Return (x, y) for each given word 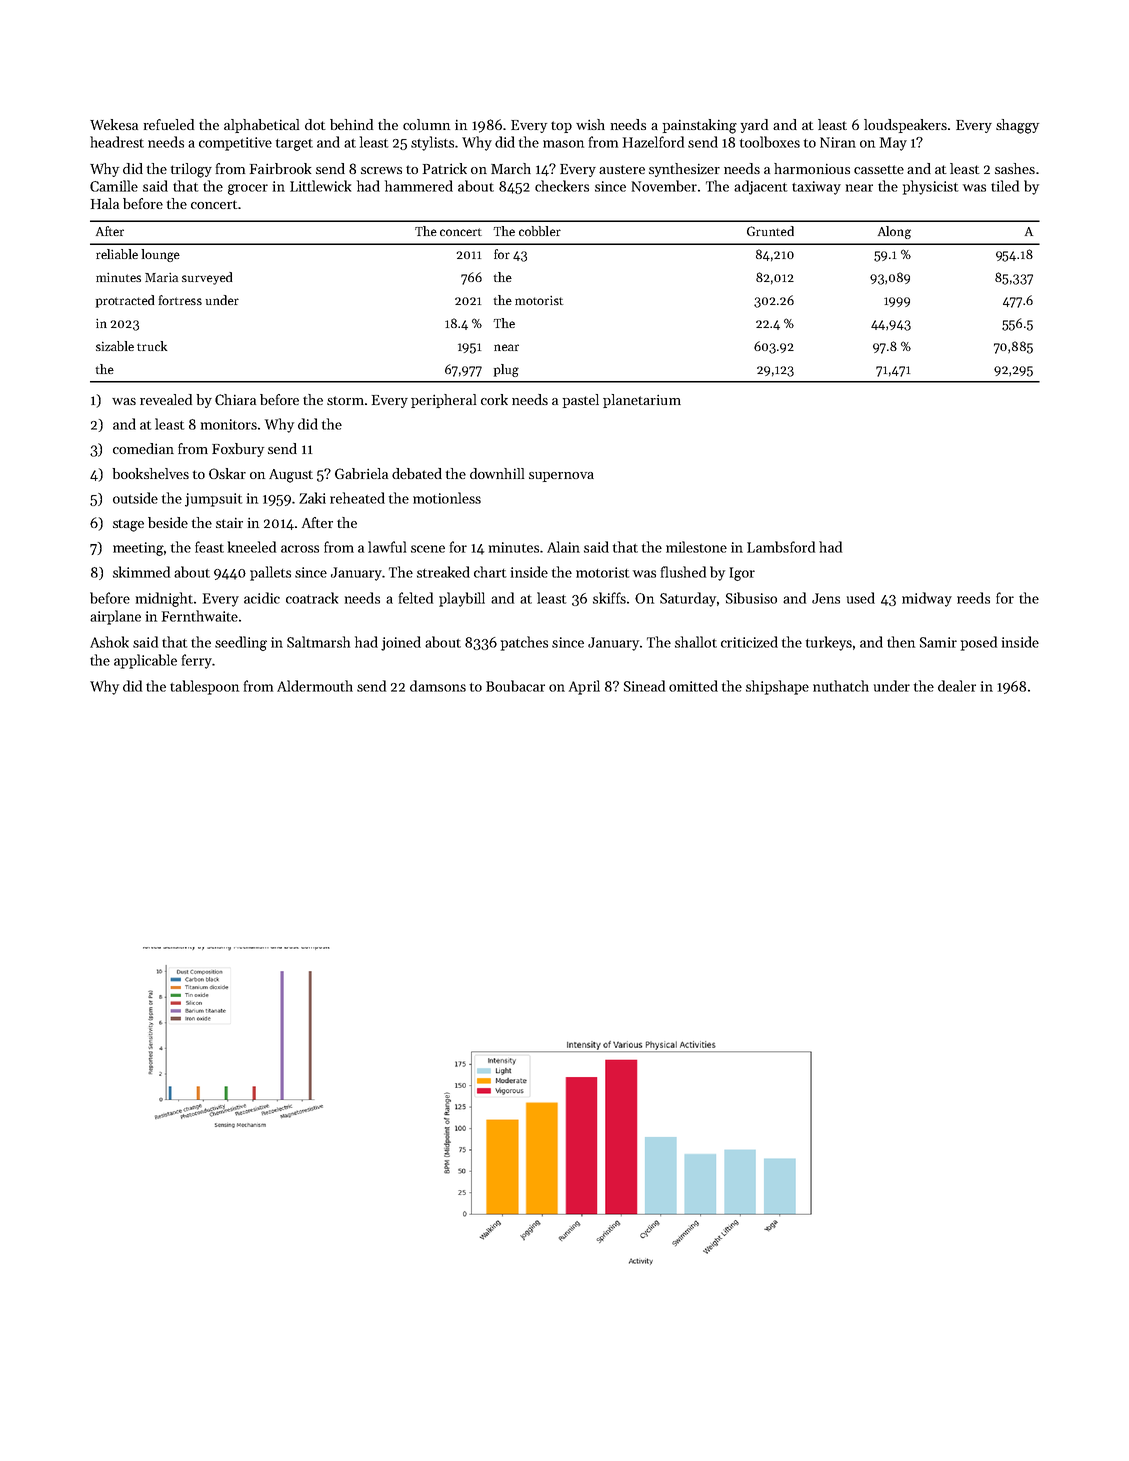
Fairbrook (280, 168)
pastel (581, 401)
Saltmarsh (318, 642)
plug (506, 370)
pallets (270, 573)
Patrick (445, 168)
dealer (957, 686)
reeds (973, 598)
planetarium (642, 401)
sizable (115, 346)
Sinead (644, 686)
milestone (696, 547)
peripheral (443, 401)
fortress (180, 300)
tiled (1005, 186)
